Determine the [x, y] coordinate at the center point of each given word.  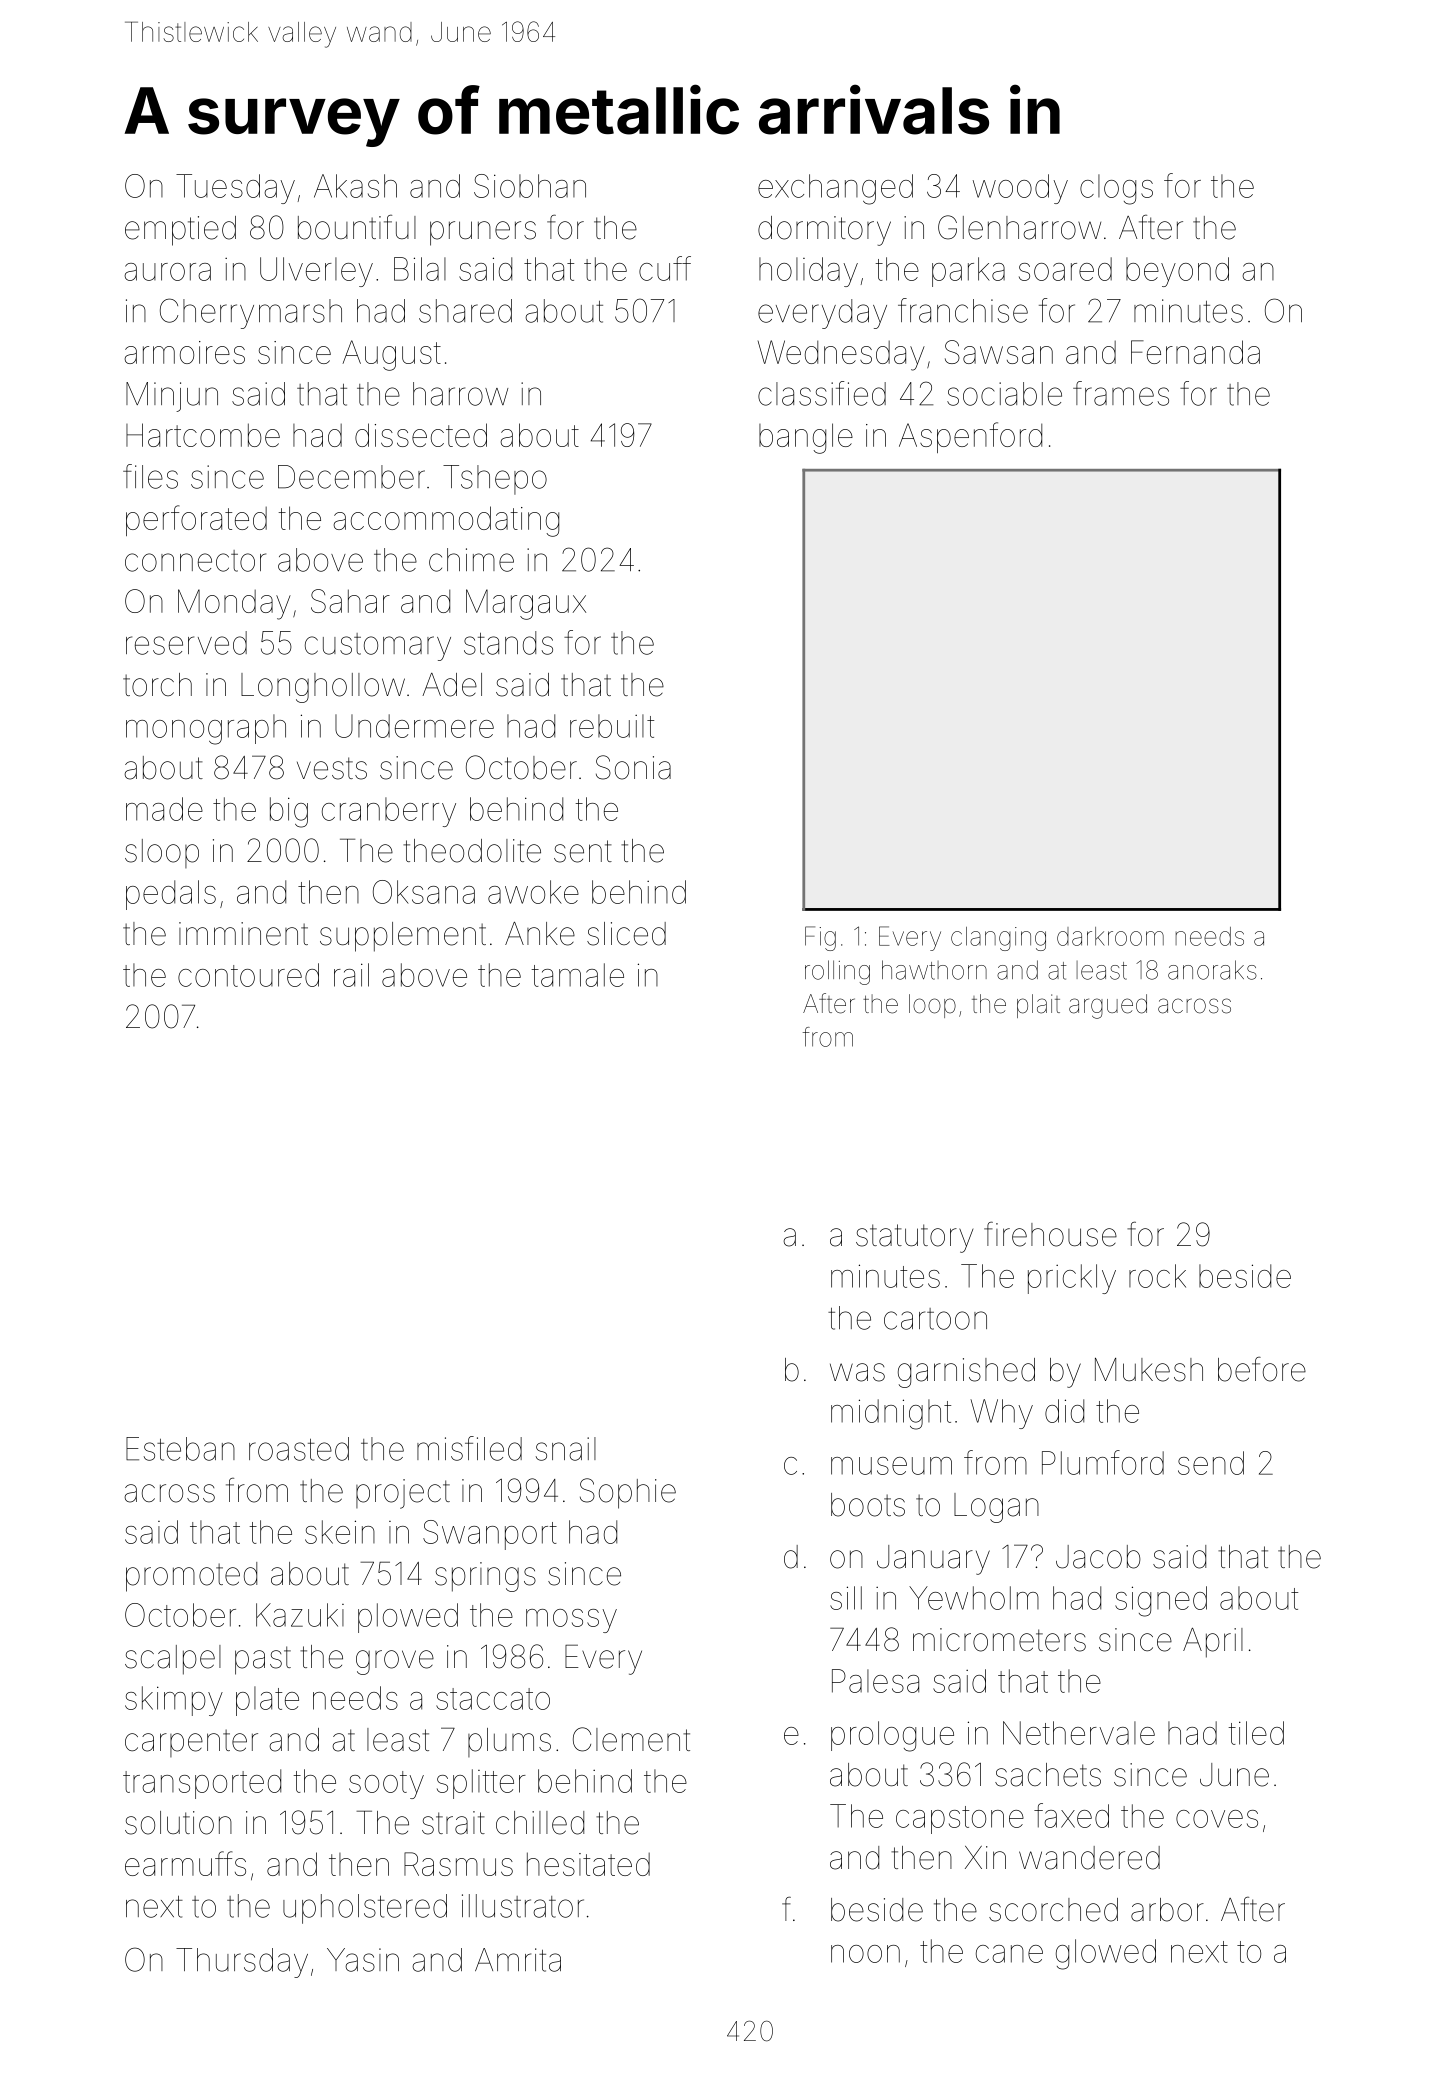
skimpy [174, 1701]
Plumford [1103, 1462]
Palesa [875, 1681]
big [289, 812]
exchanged [835, 189]
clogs [1116, 189]
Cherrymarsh [251, 313]
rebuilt [612, 726]
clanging [998, 939]
